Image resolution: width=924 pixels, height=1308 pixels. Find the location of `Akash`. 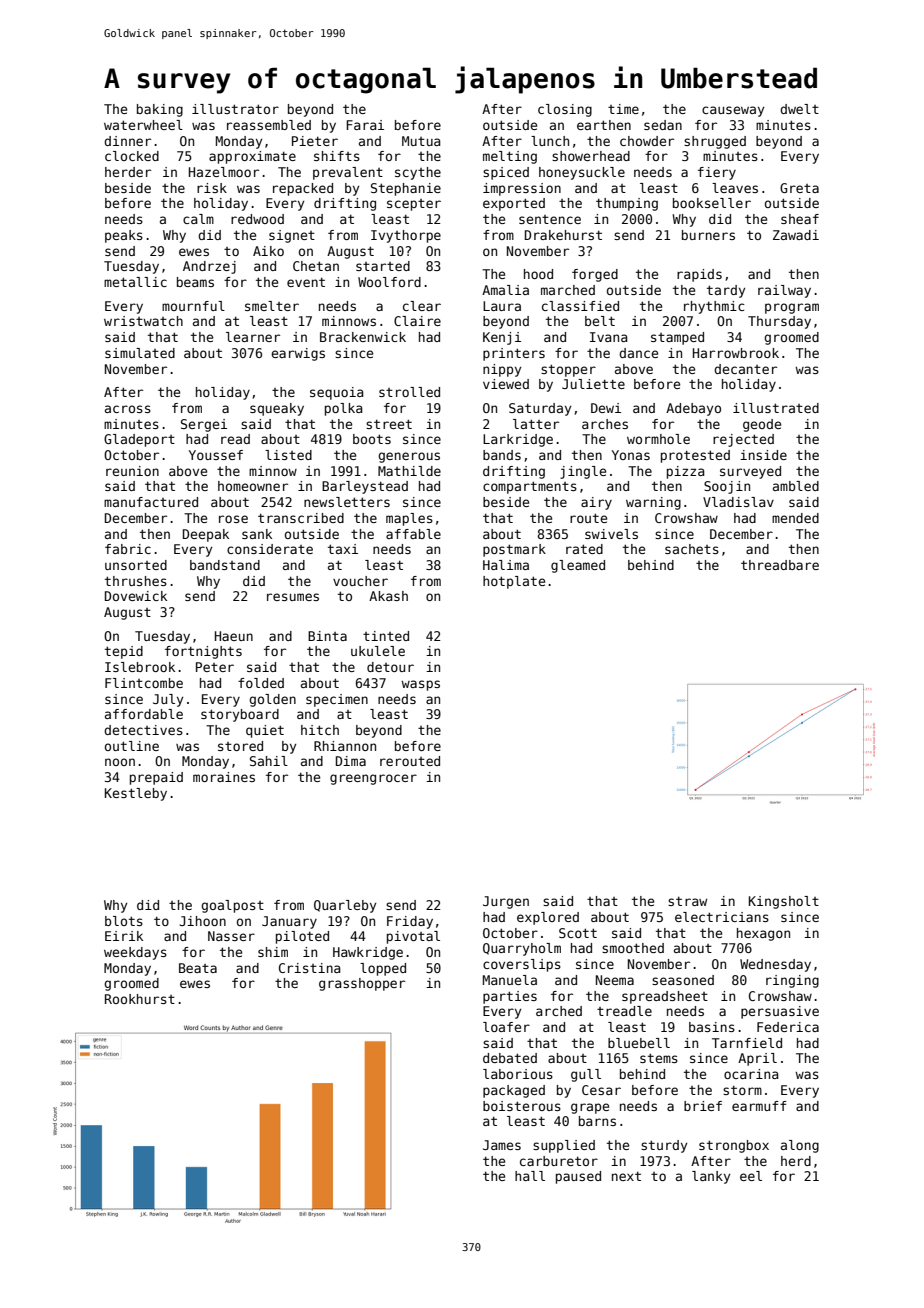

Akash is located at coordinates (388, 596).
